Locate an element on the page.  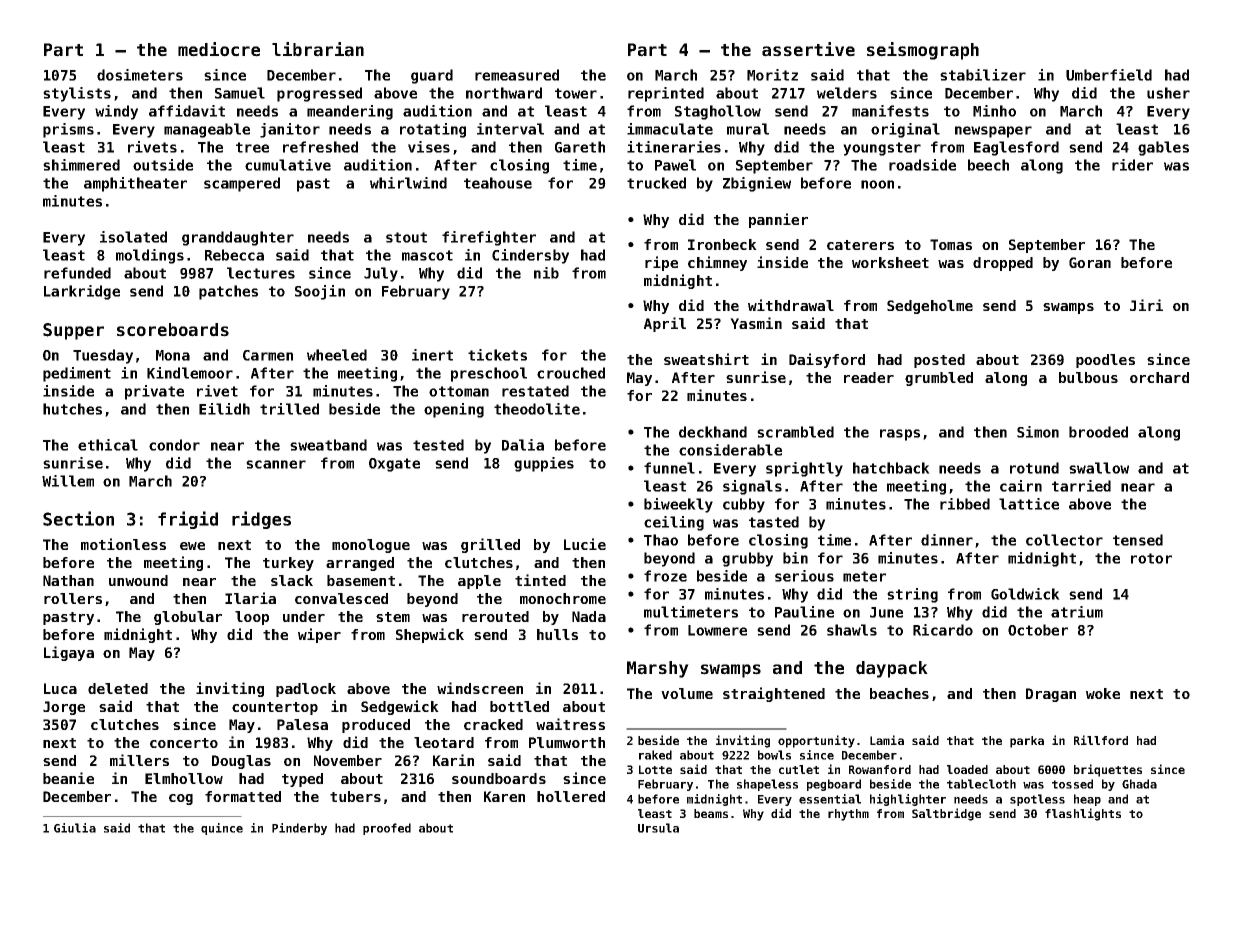
flashlights is located at coordinates (1083, 814).
